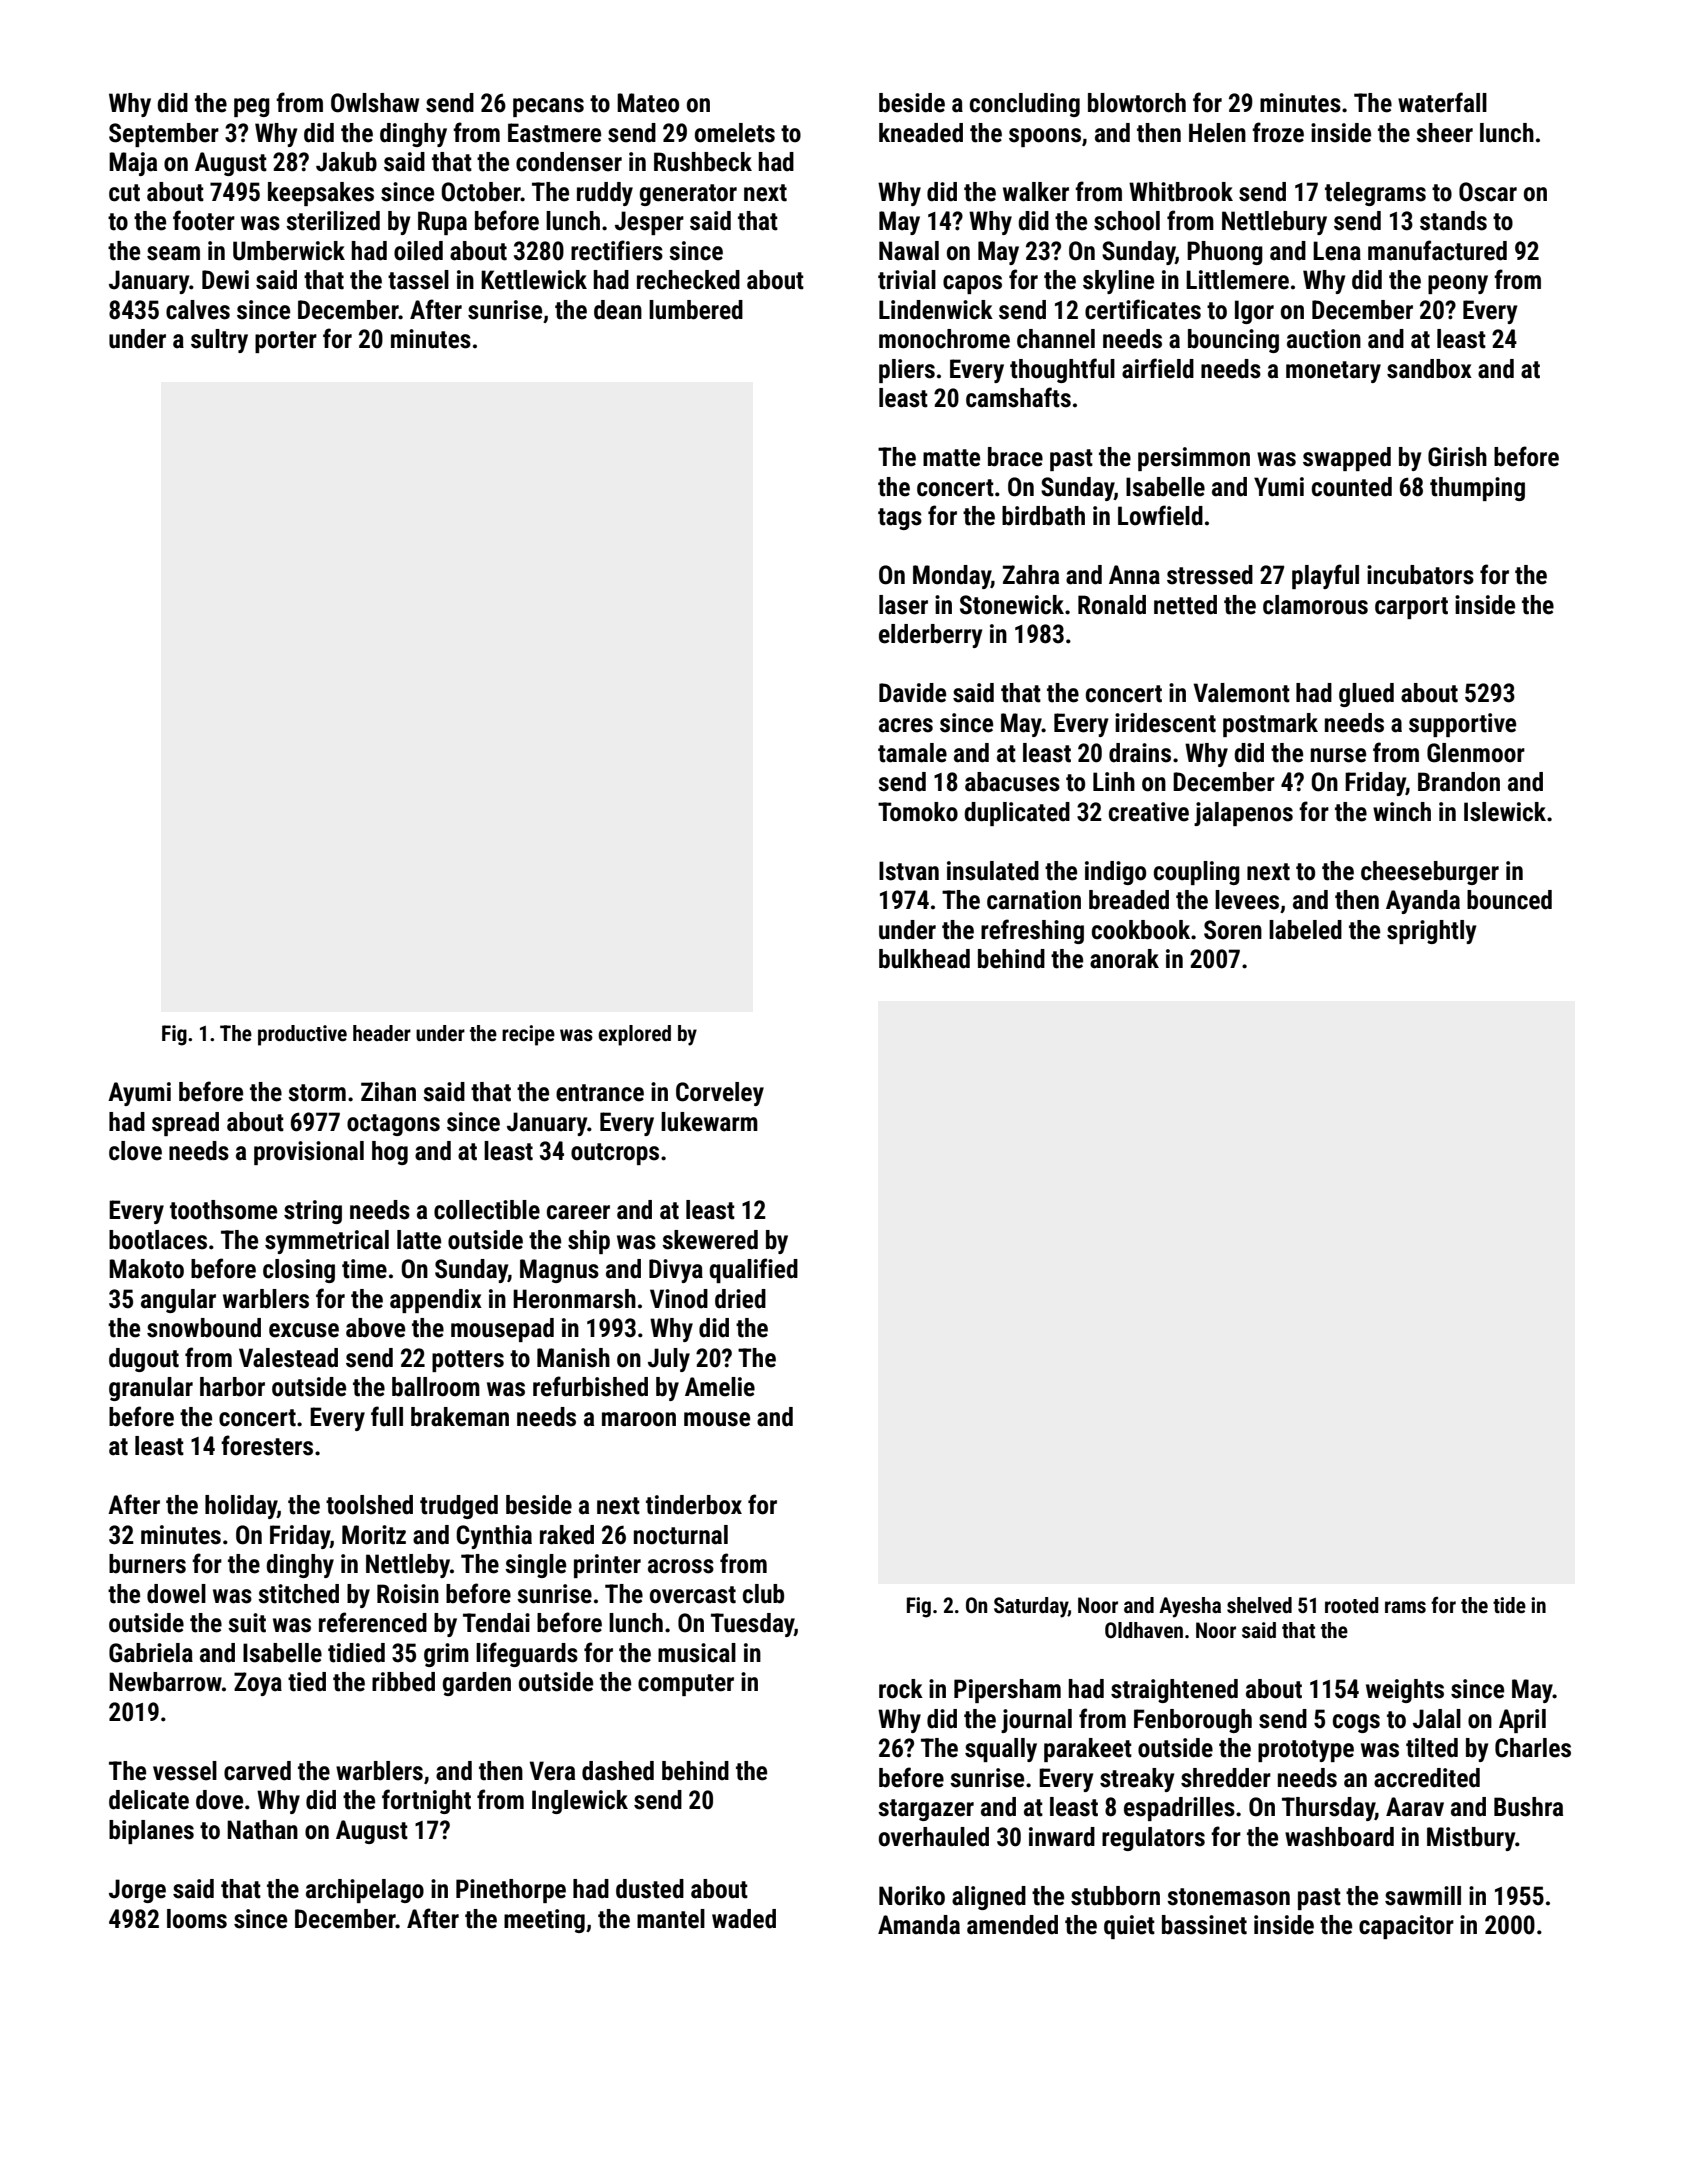  I want to click on productive, so click(302, 1035).
